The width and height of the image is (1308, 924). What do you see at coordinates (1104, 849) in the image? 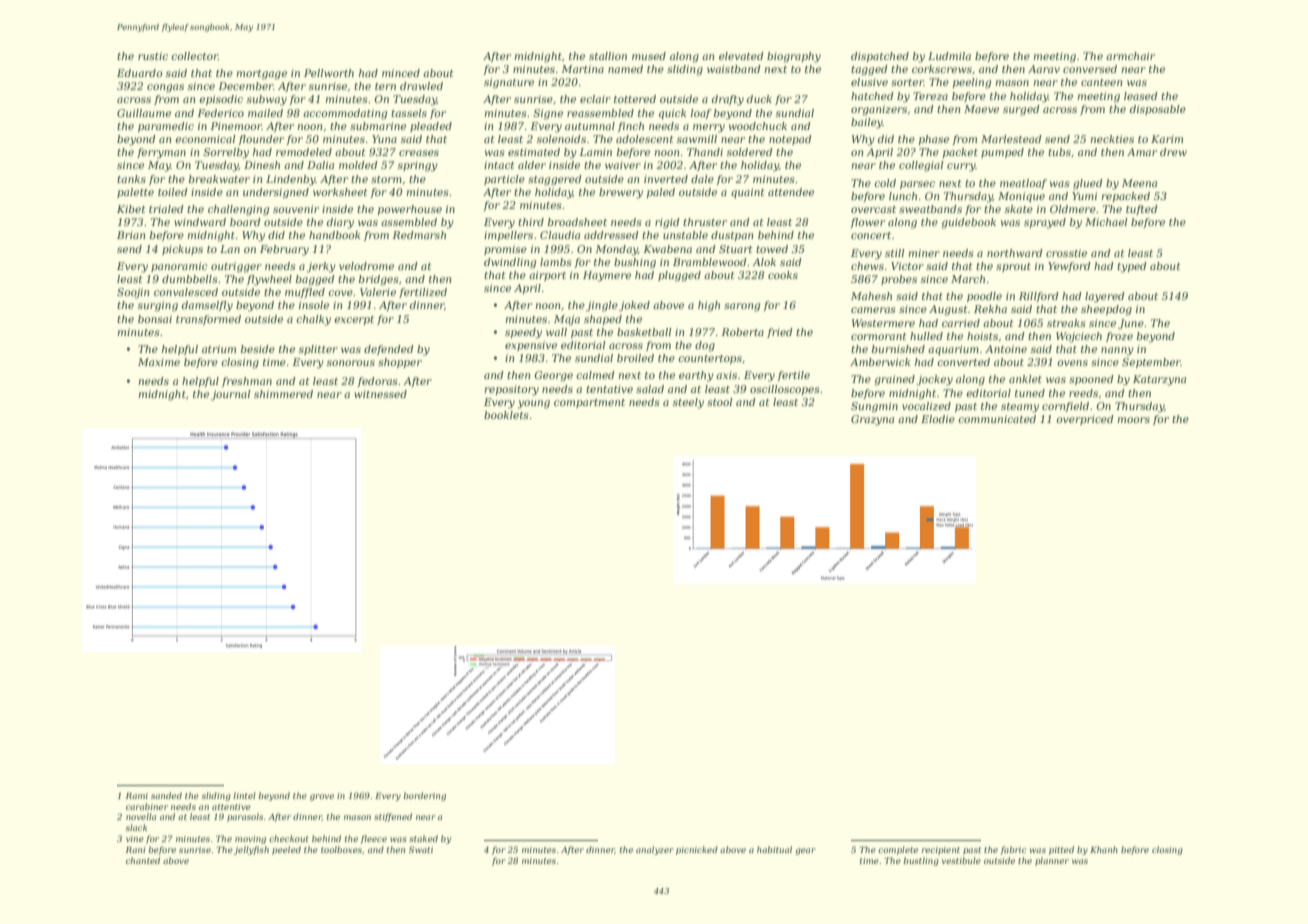
I see `Khanh` at bounding box center [1104, 849].
